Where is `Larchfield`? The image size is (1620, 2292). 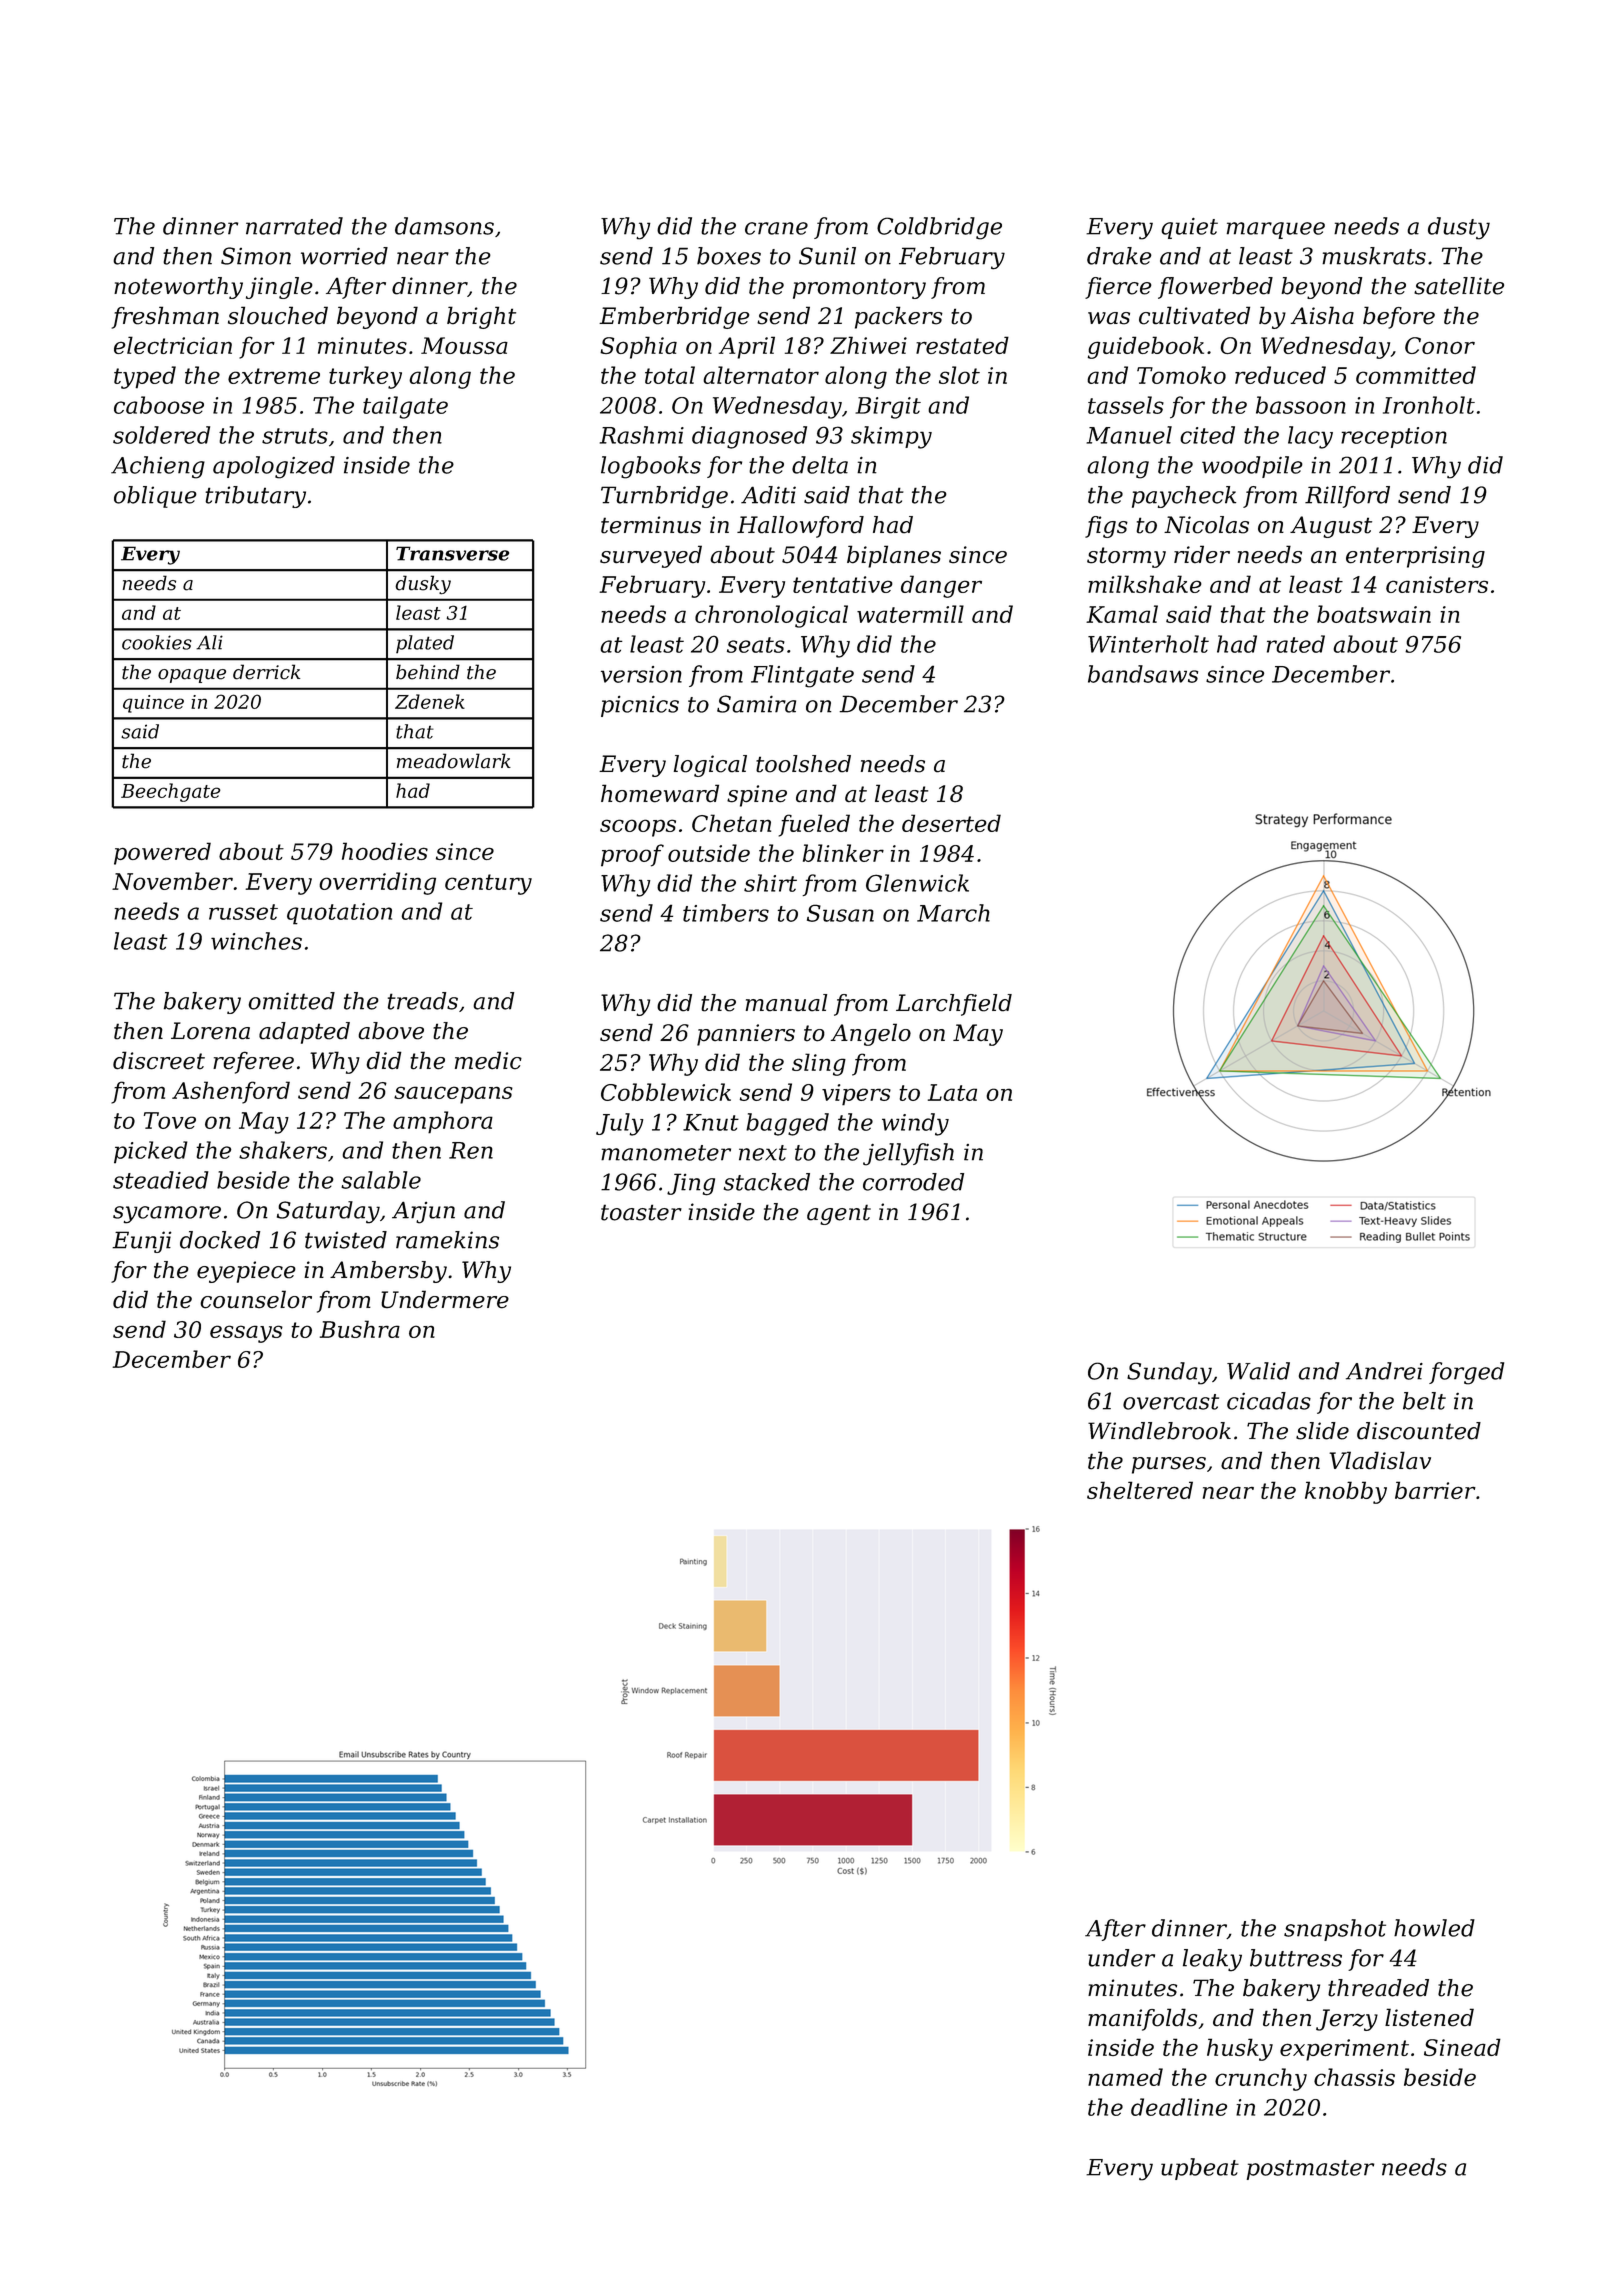 Larchfield is located at coordinates (954, 1005).
